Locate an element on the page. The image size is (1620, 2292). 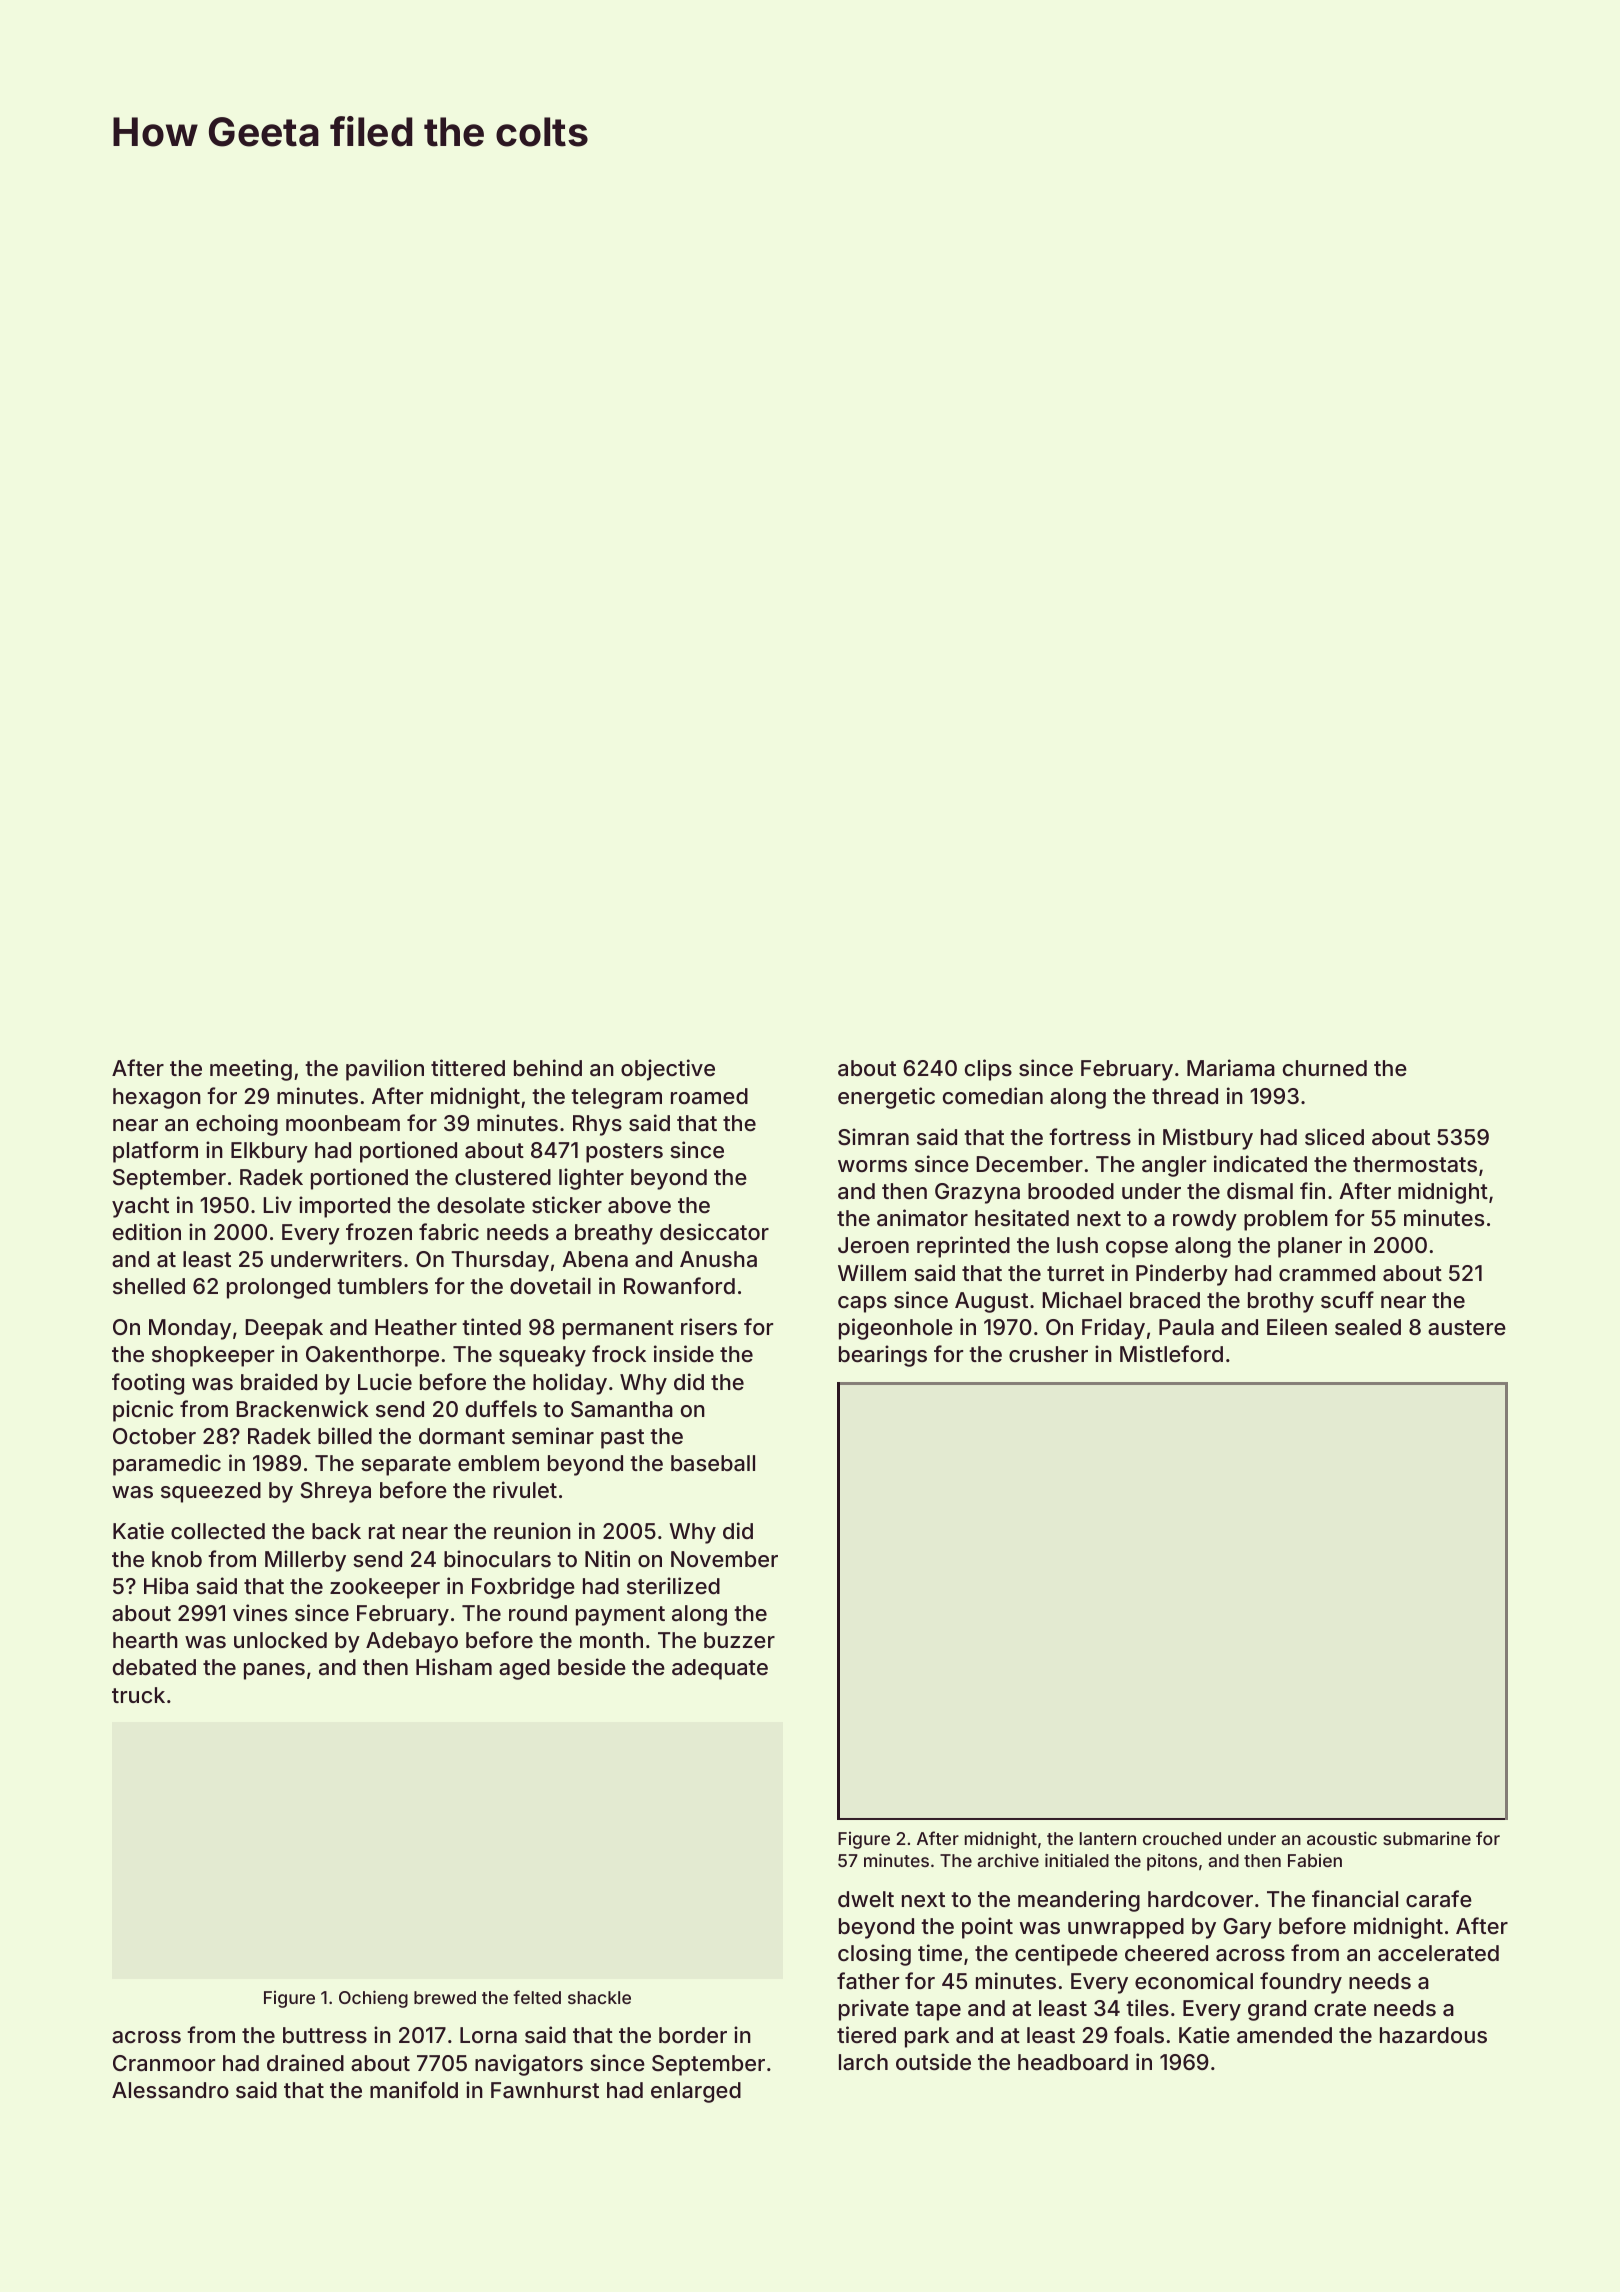
pavilion is located at coordinates (385, 1070).
